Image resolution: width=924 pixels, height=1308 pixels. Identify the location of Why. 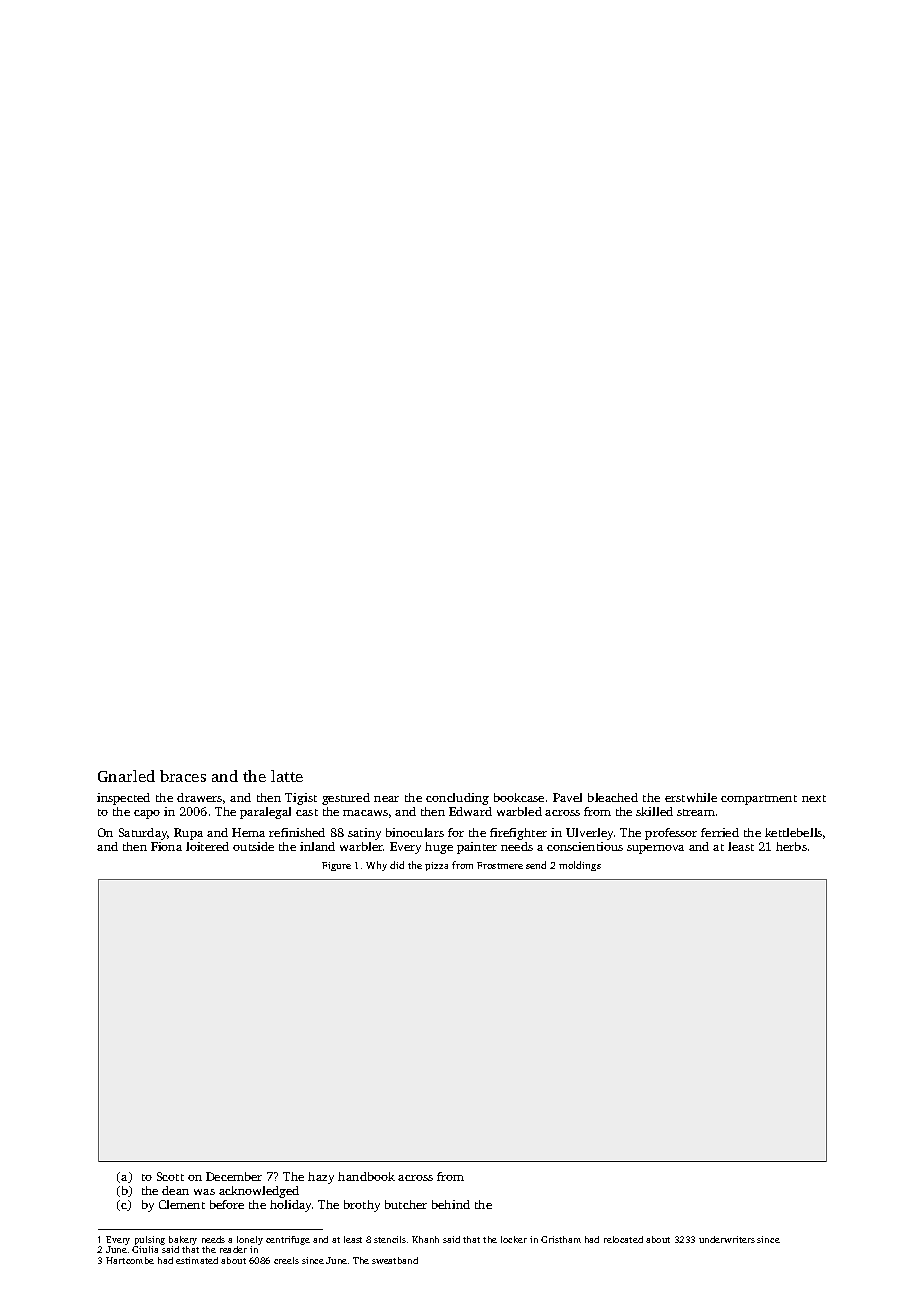
(376, 866).
